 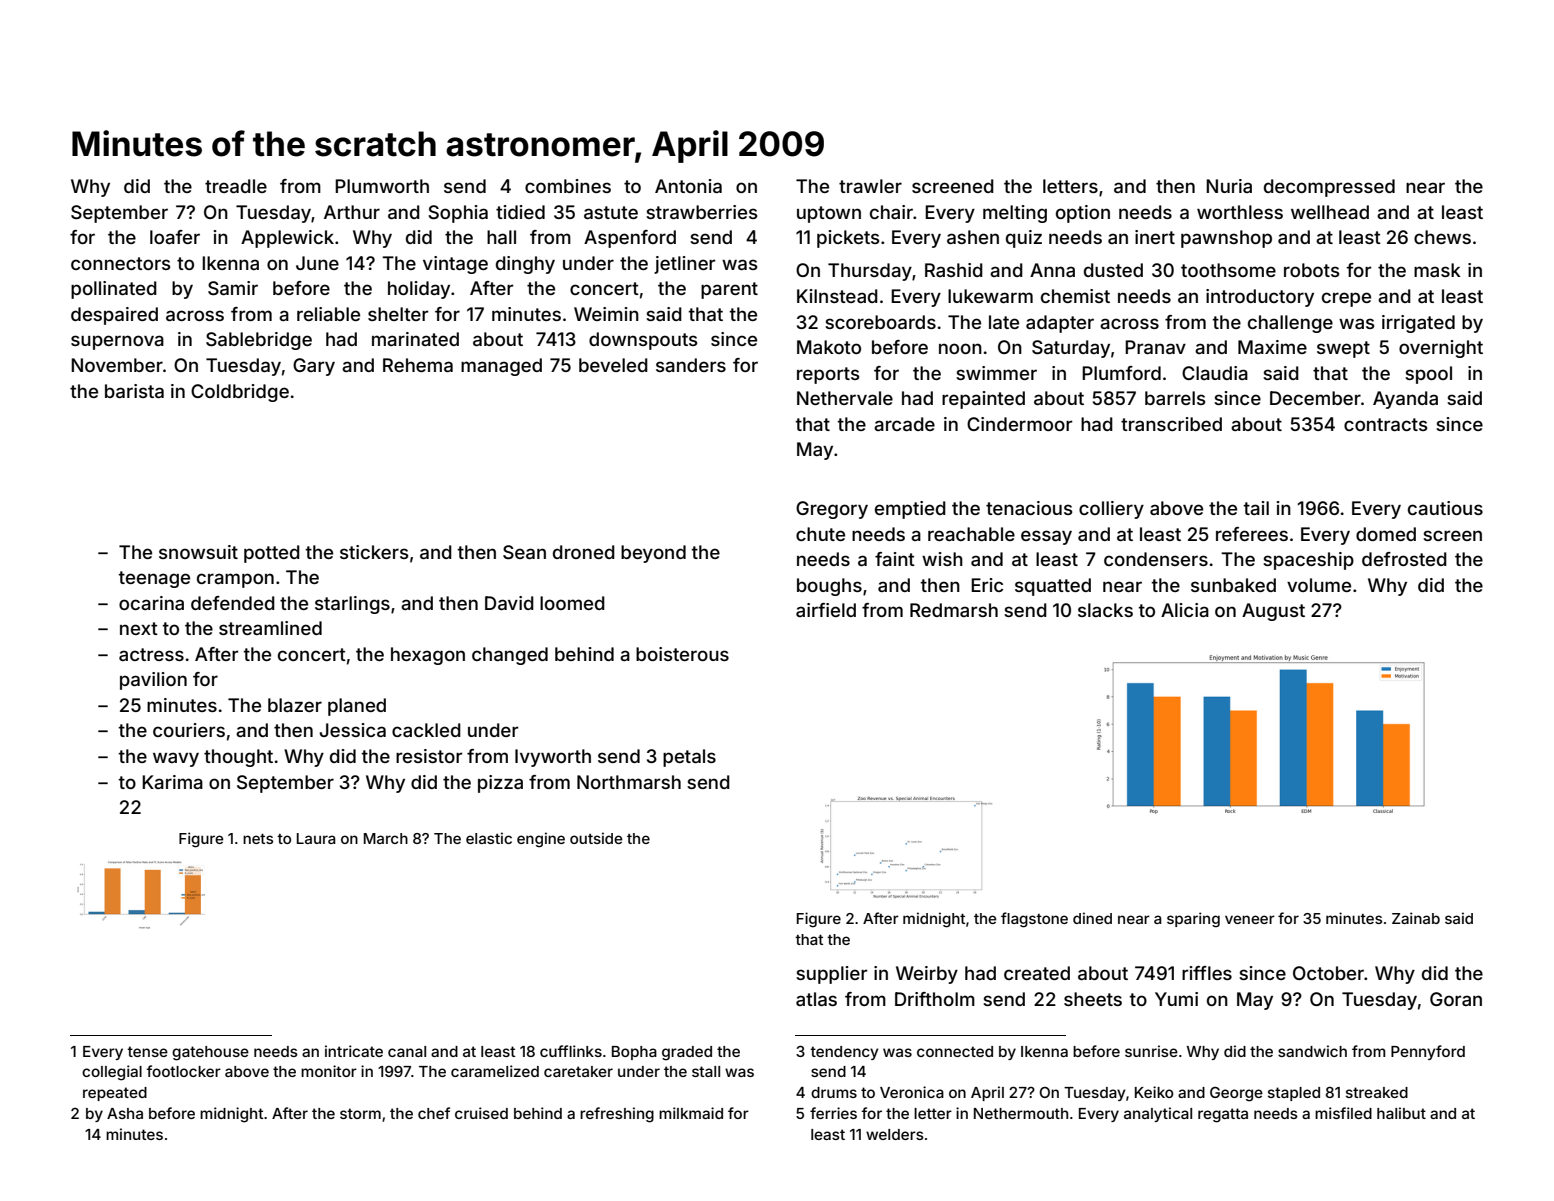 What do you see at coordinates (154, 579) in the screenshot?
I see `teenage` at bounding box center [154, 579].
